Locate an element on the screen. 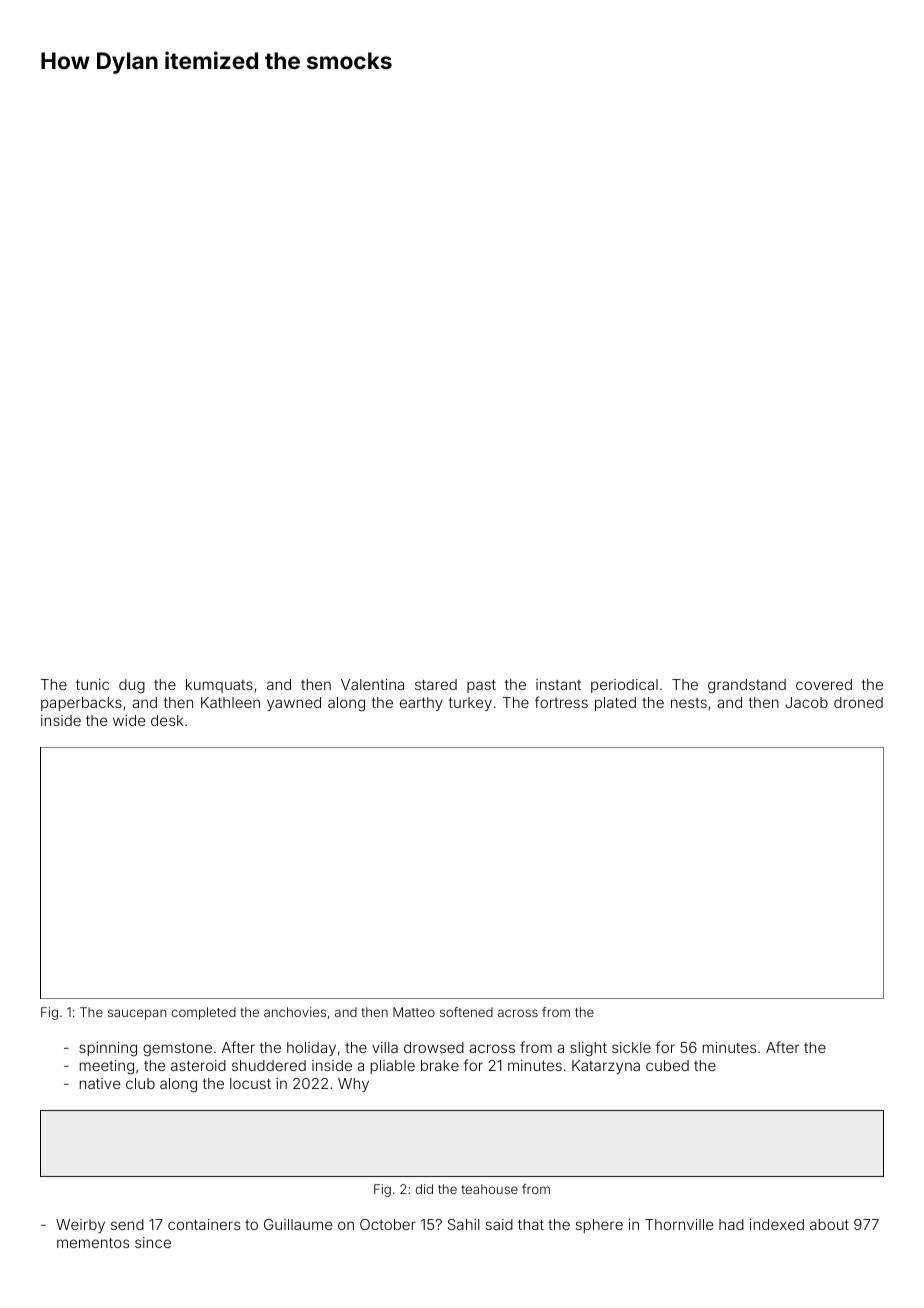  did is located at coordinates (424, 1189).
